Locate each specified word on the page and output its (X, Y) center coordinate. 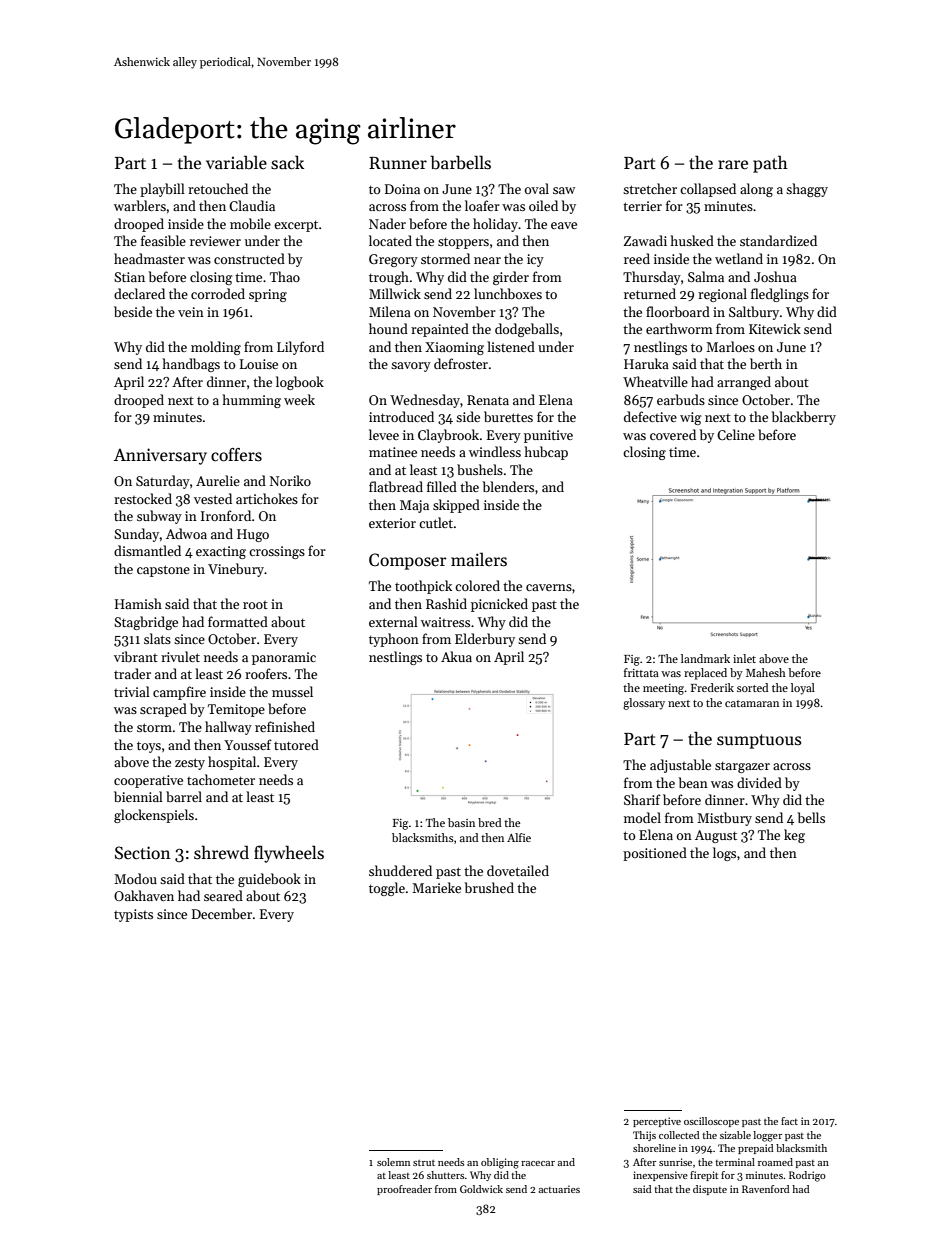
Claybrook (448, 436)
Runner (398, 163)
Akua (456, 656)
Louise (259, 364)
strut (424, 1163)
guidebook (269, 880)
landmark (705, 658)
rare (733, 165)
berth (766, 363)
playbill (162, 190)
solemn (393, 1162)
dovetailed (518, 870)
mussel (292, 691)
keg (794, 836)
